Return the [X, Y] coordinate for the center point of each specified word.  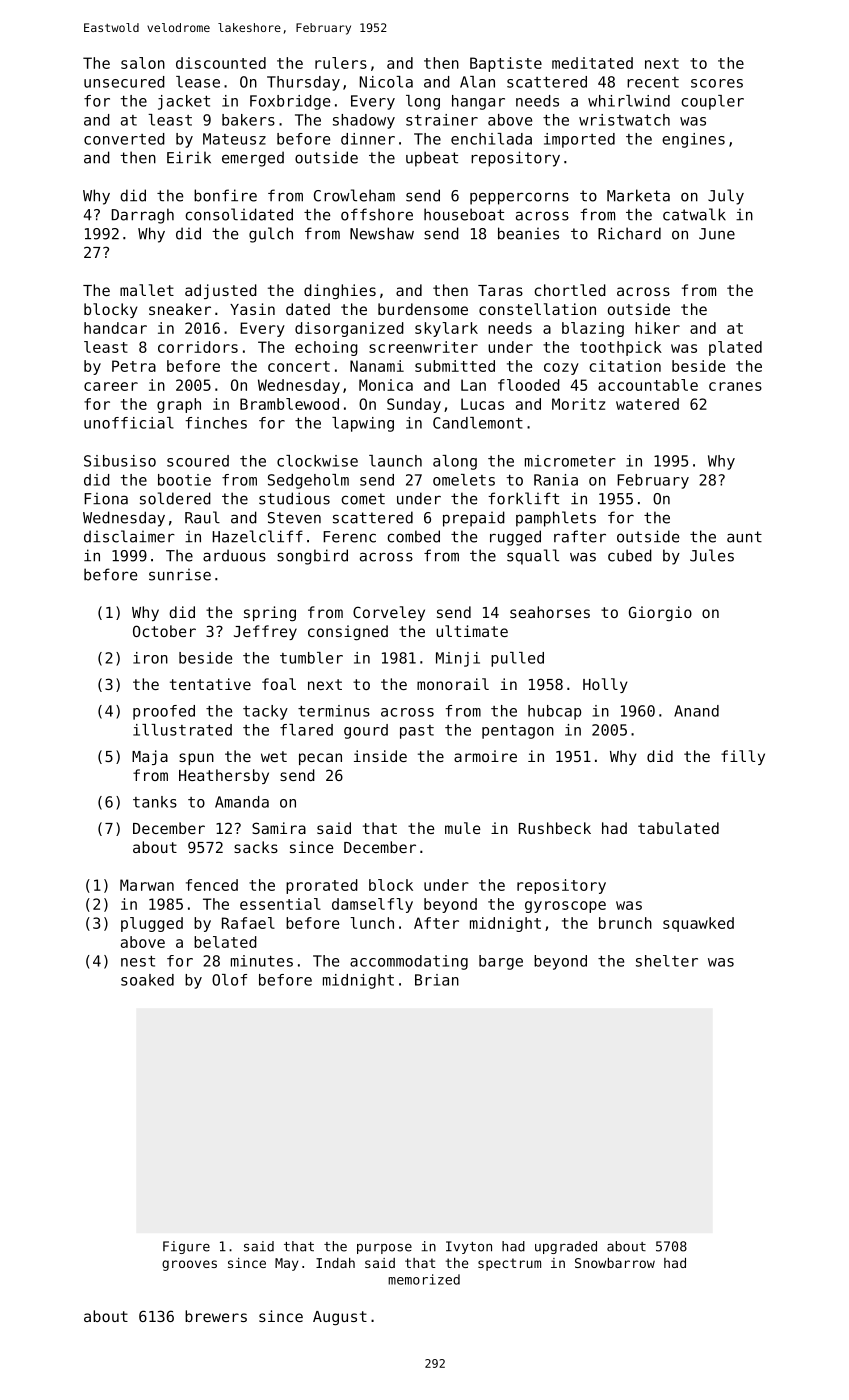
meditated [592, 63]
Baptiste [506, 64]
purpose [384, 1248]
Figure [186, 1247]
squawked [698, 924]
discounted [221, 63]
